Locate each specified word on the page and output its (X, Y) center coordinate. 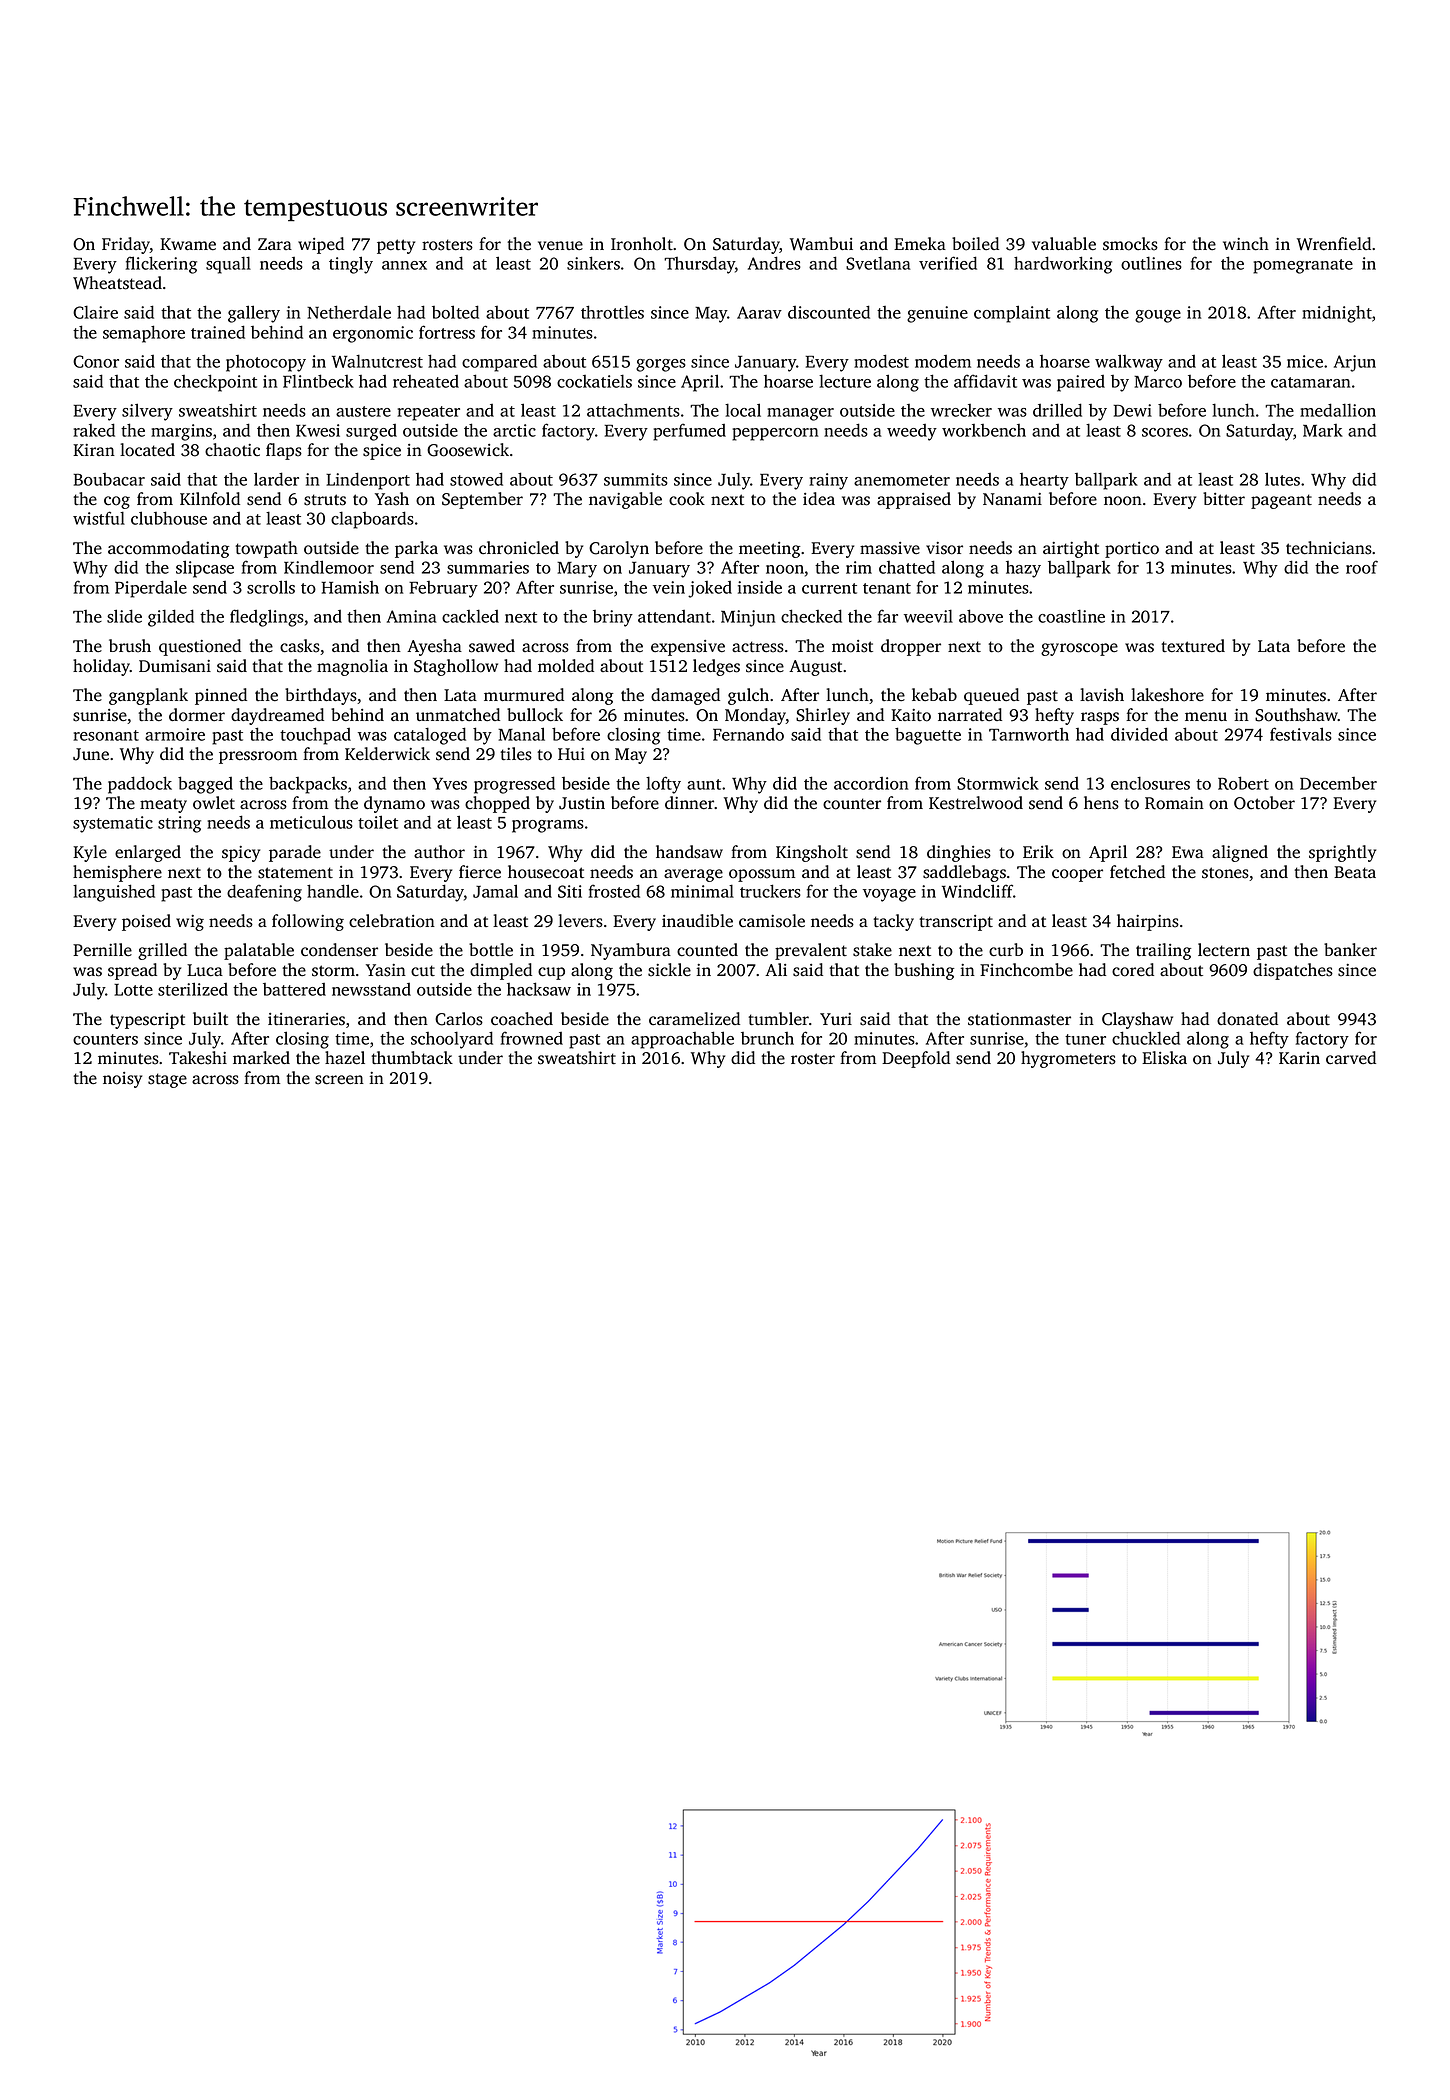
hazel (345, 1058)
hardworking (1063, 265)
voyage (889, 895)
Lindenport (368, 481)
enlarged (148, 853)
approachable (682, 1040)
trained (218, 332)
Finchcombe (1026, 970)
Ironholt (642, 244)
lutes (1282, 479)
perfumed (689, 432)
